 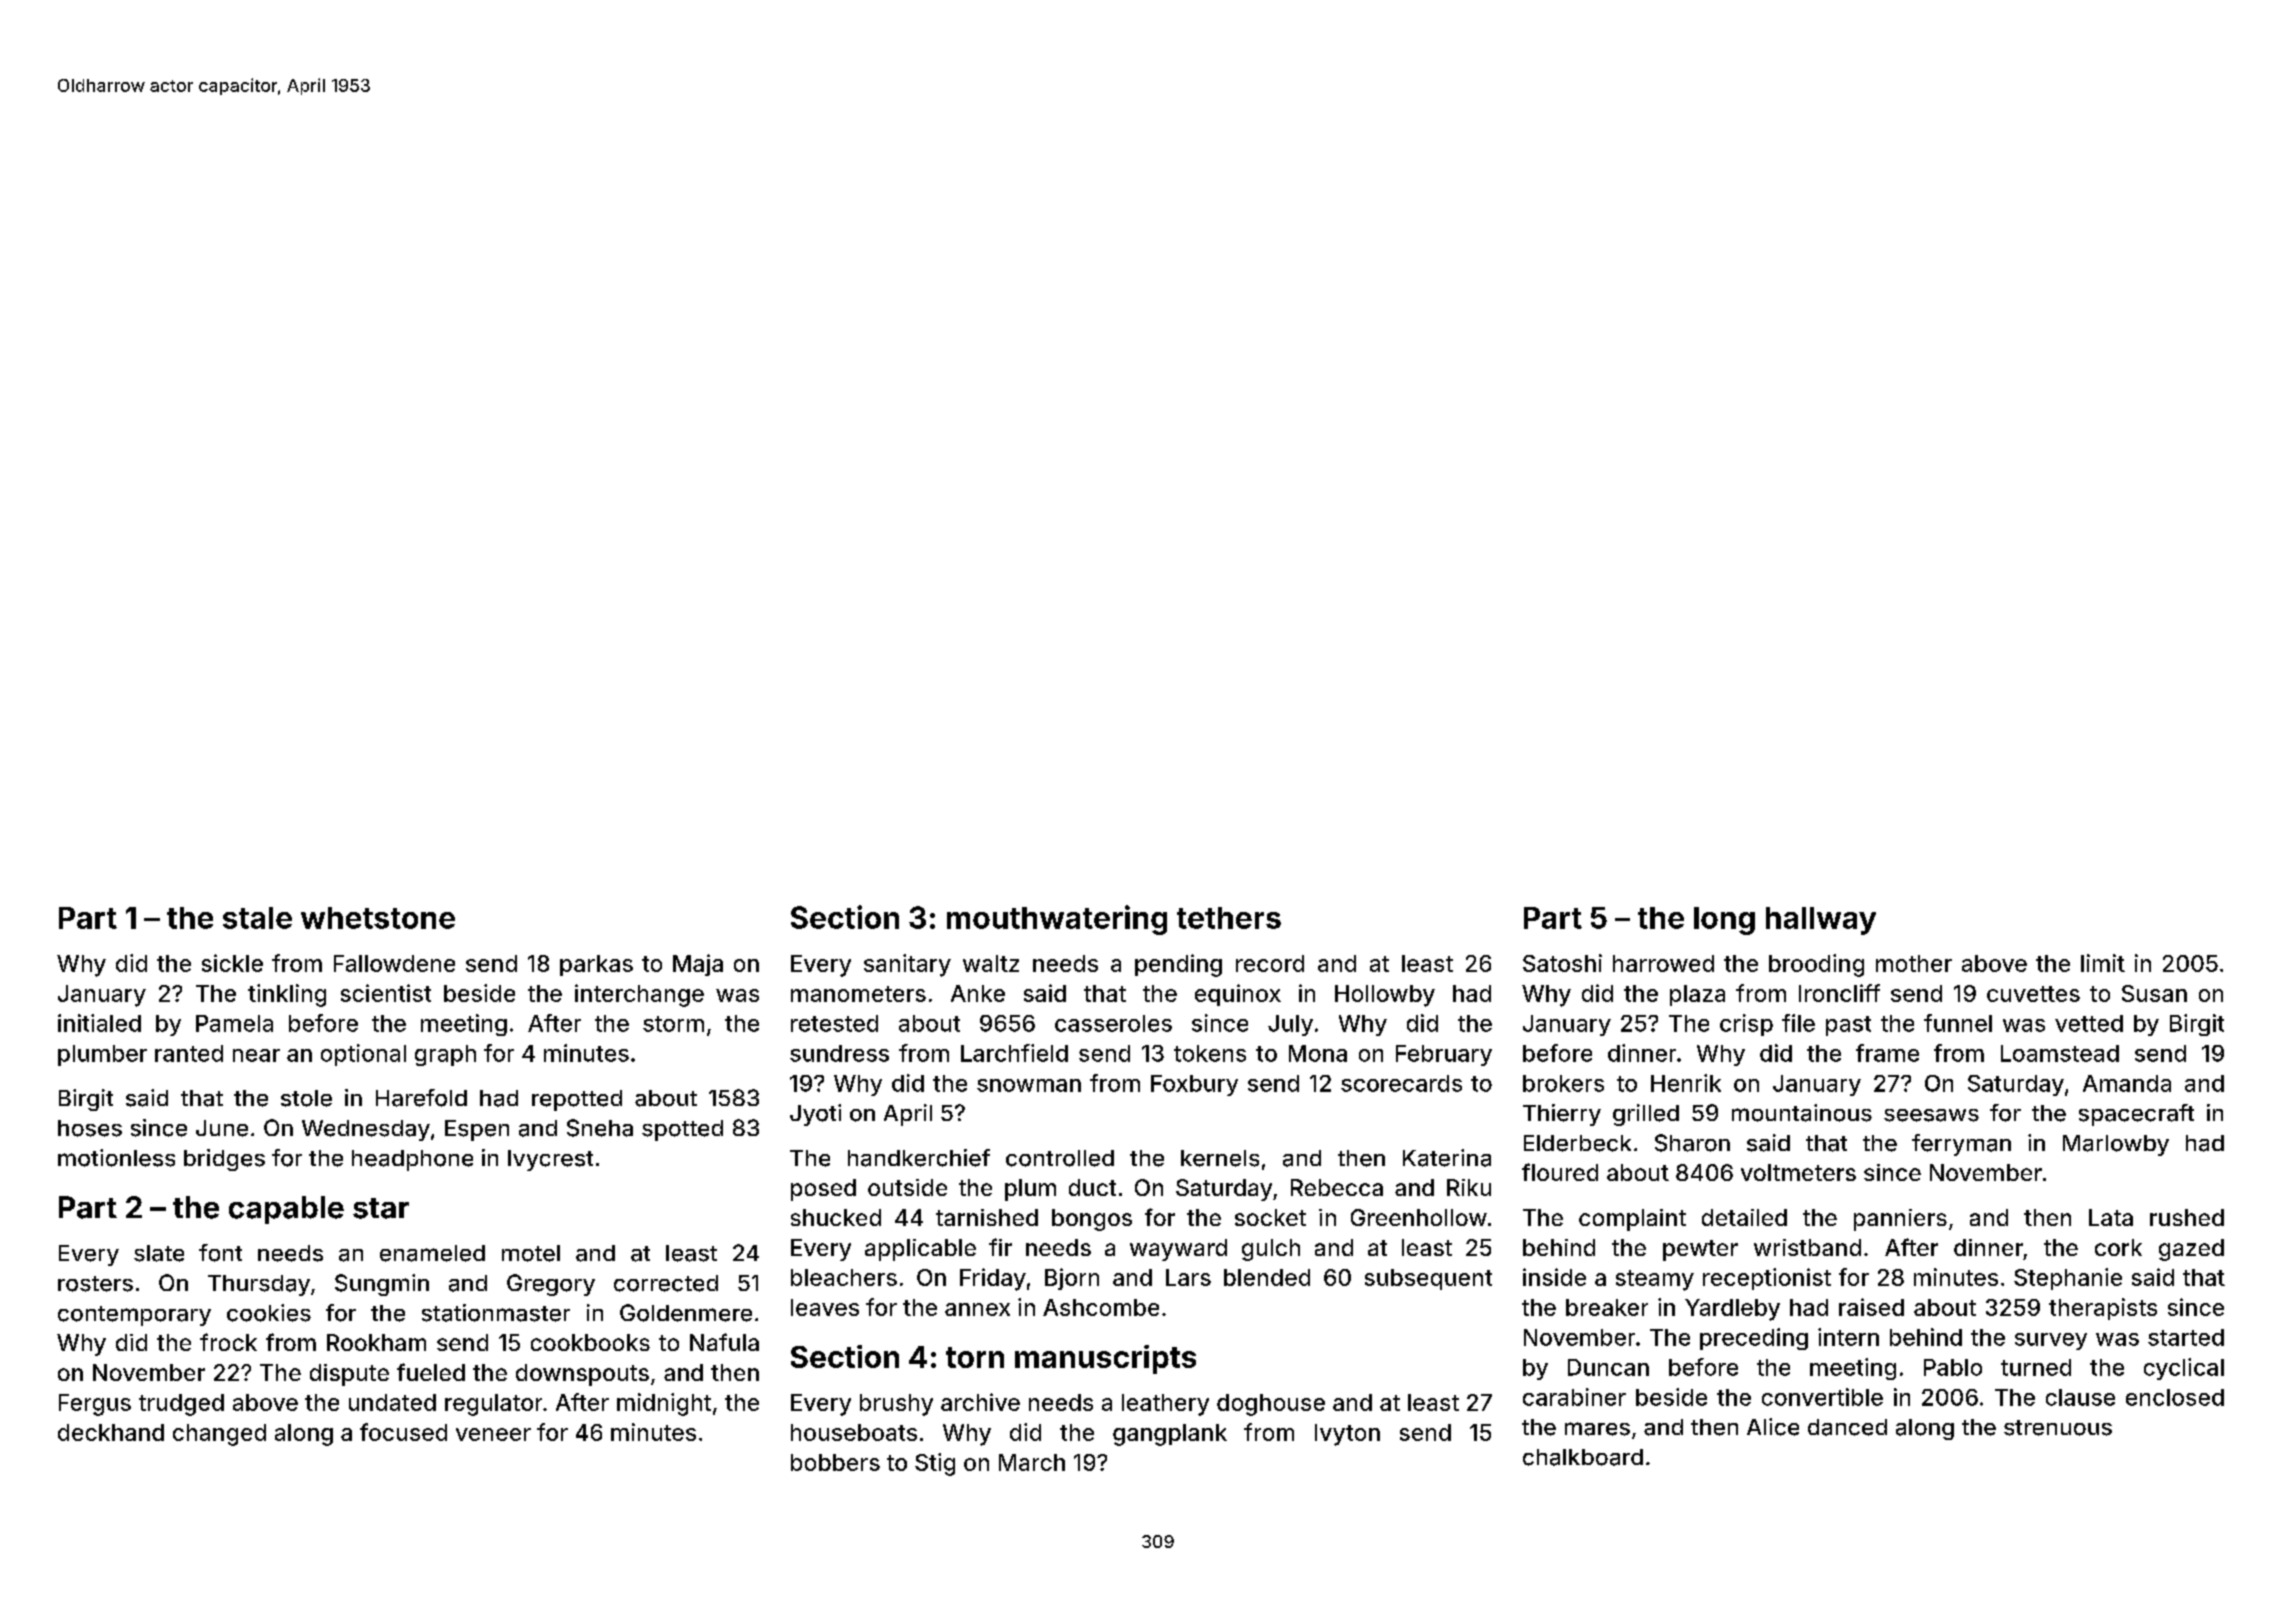 I want to click on capable, so click(x=286, y=1210).
